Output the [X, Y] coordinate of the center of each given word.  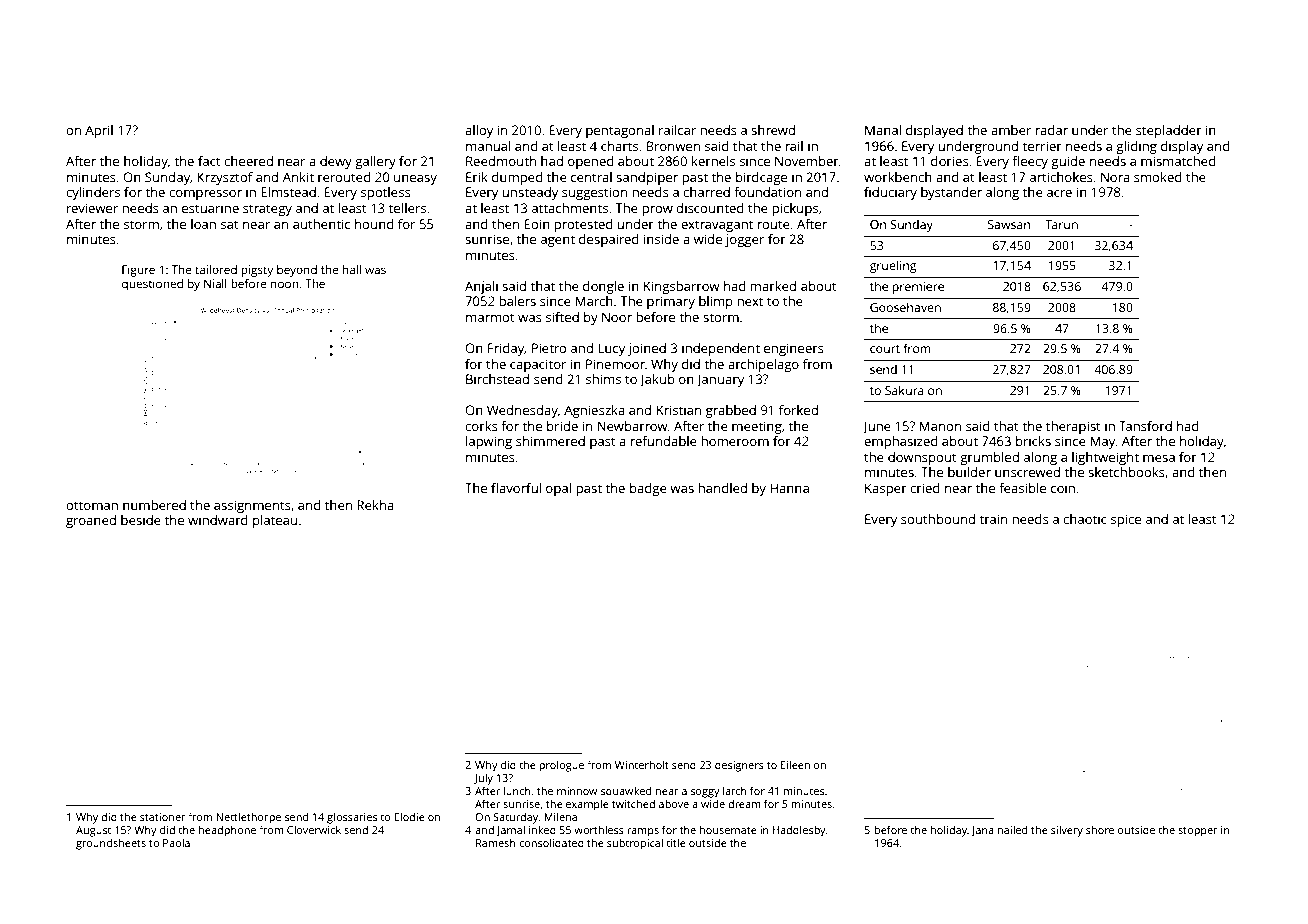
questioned [152, 285]
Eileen [795, 764]
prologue [561, 766]
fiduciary [890, 193]
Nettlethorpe [248, 818]
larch [735, 790]
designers [739, 766]
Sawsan [1009, 224]
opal [558, 489]
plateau [275, 521]
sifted [562, 317]
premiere [918, 288]
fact [209, 161]
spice [1126, 520]
